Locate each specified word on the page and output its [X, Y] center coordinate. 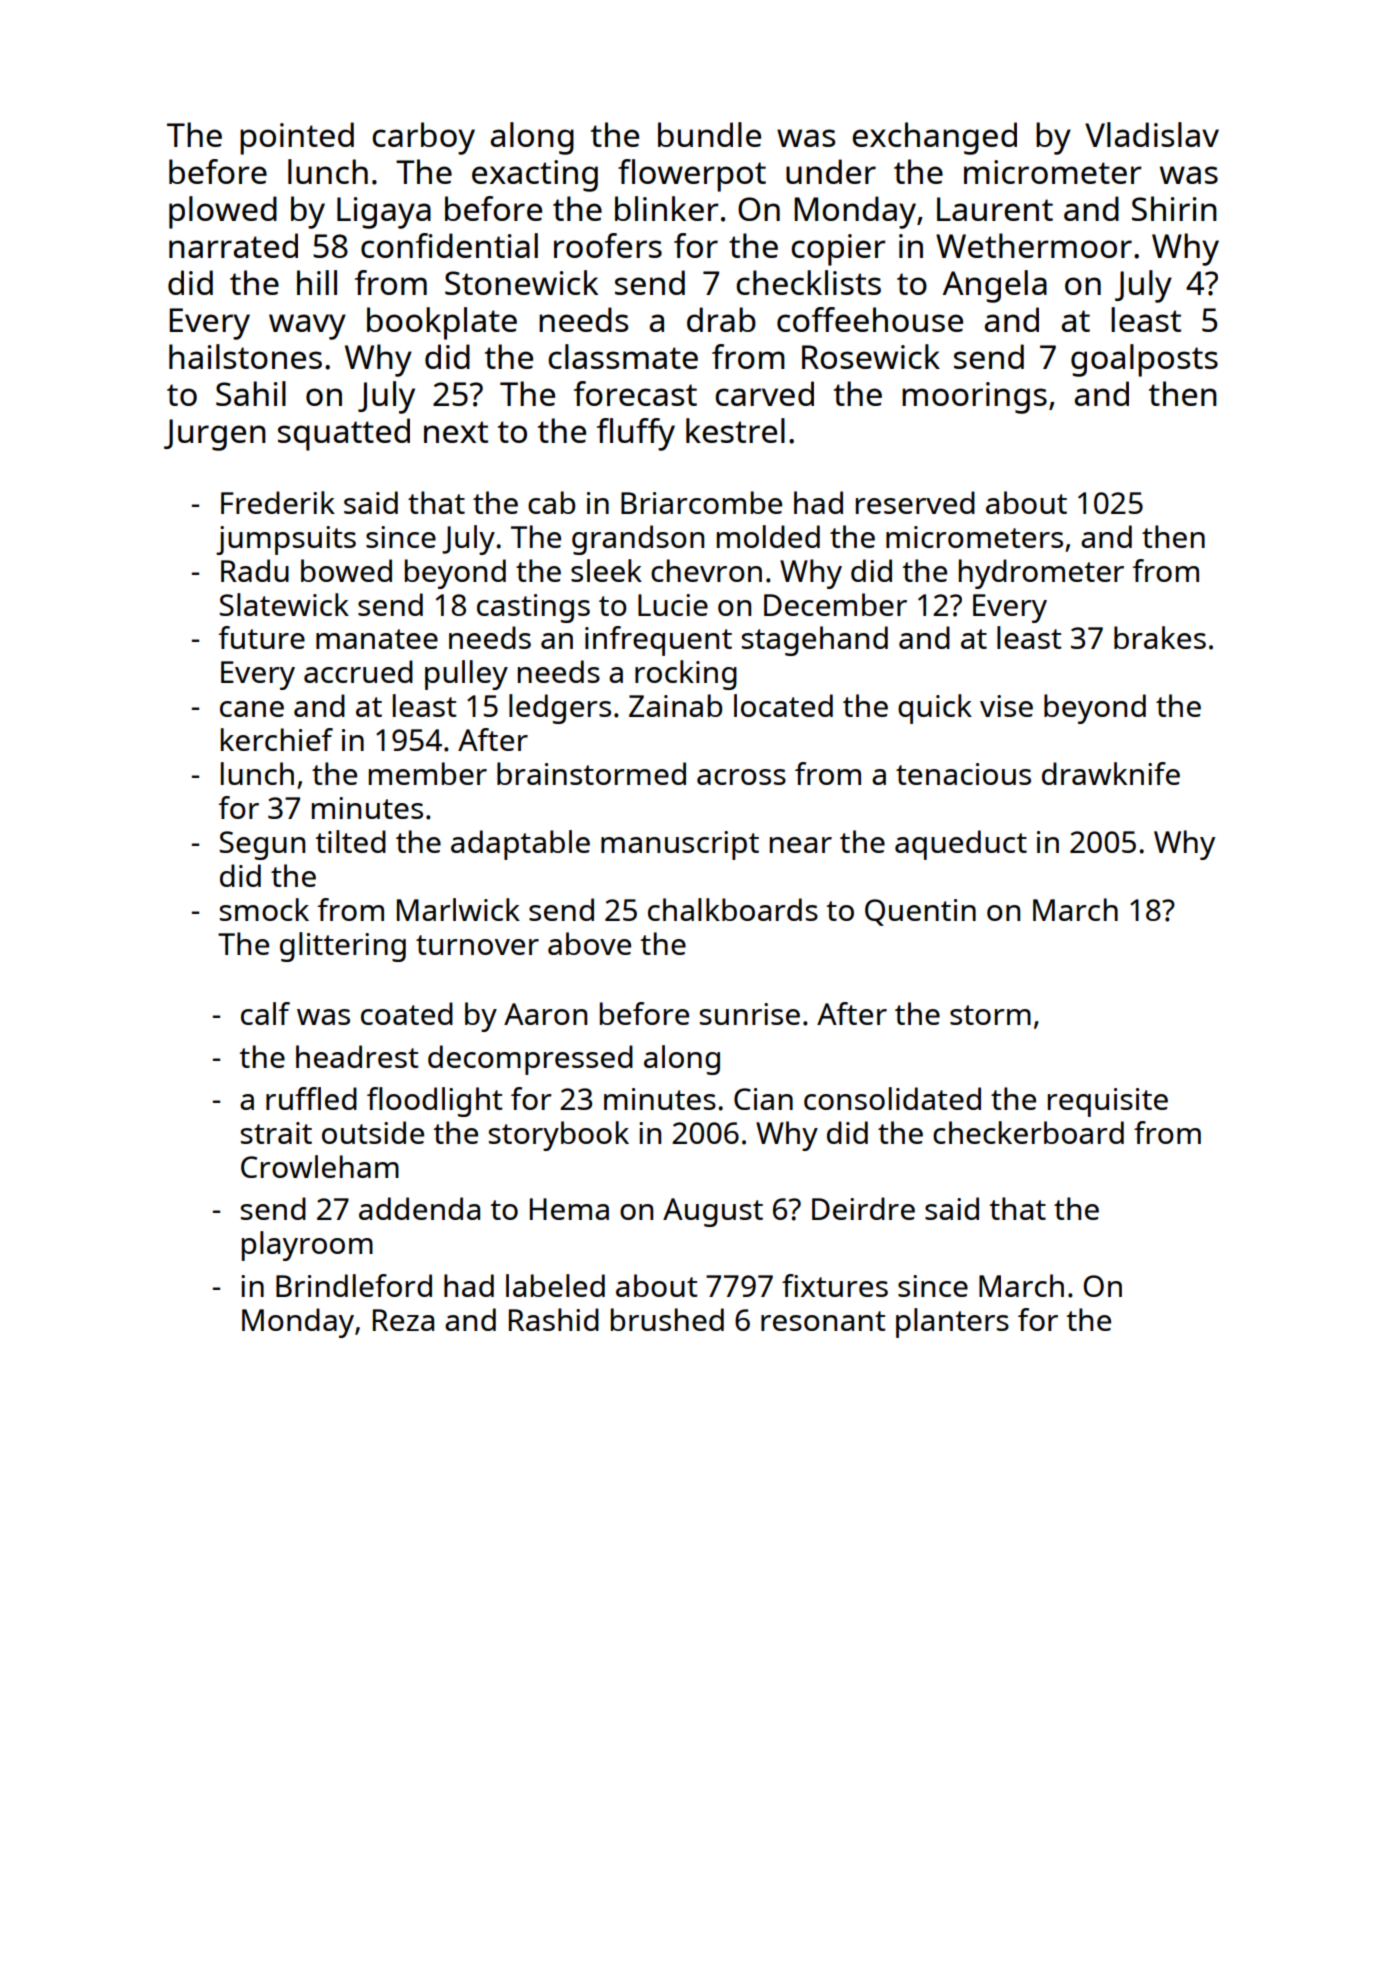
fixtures [835, 1285]
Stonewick [521, 282]
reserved [915, 502]
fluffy [636, 434]
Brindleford [354, 1285]
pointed [297, 138]
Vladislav [1152, 134]
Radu [255, 570]
